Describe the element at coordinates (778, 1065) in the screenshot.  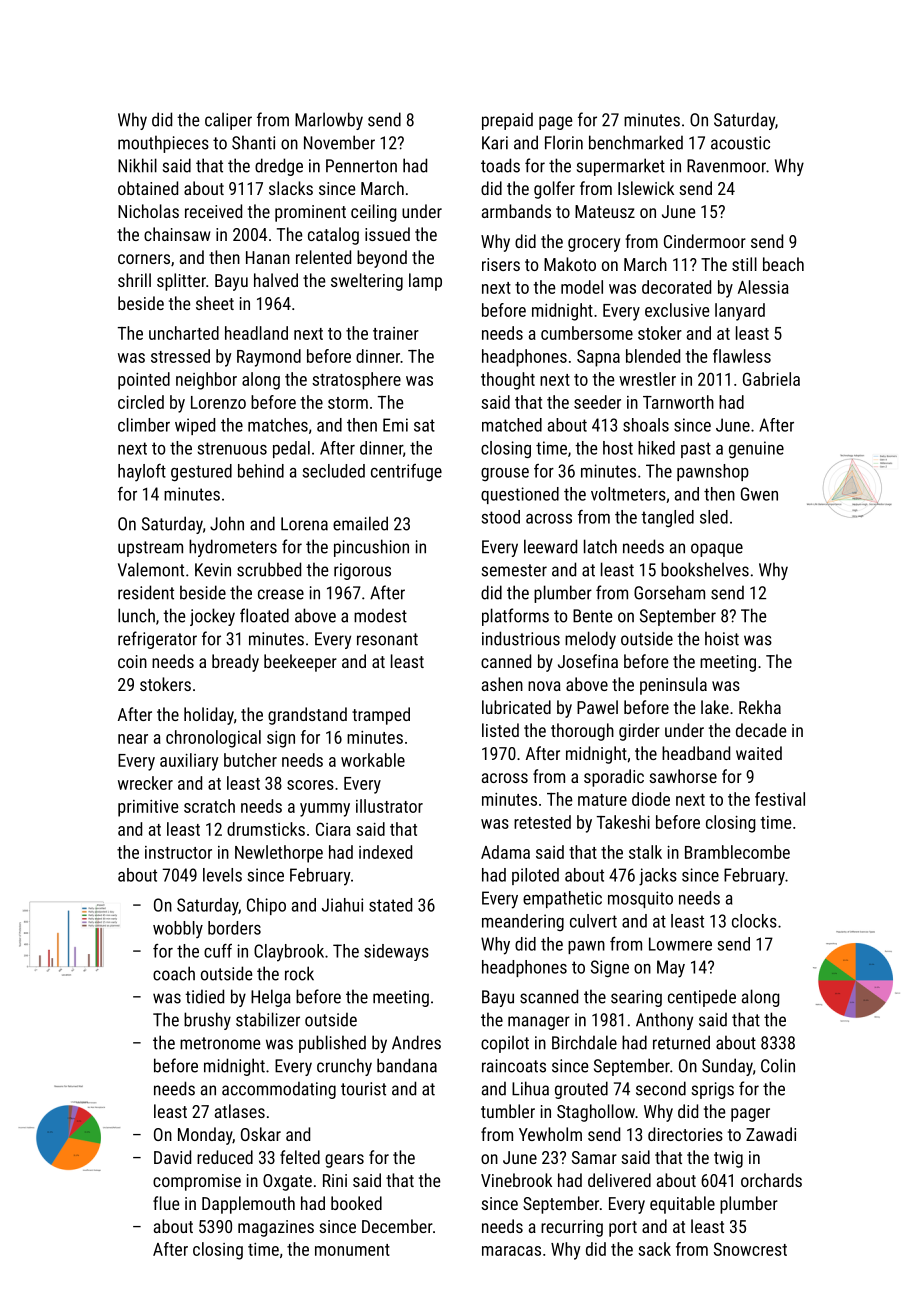
I see `Colin` at that location.
